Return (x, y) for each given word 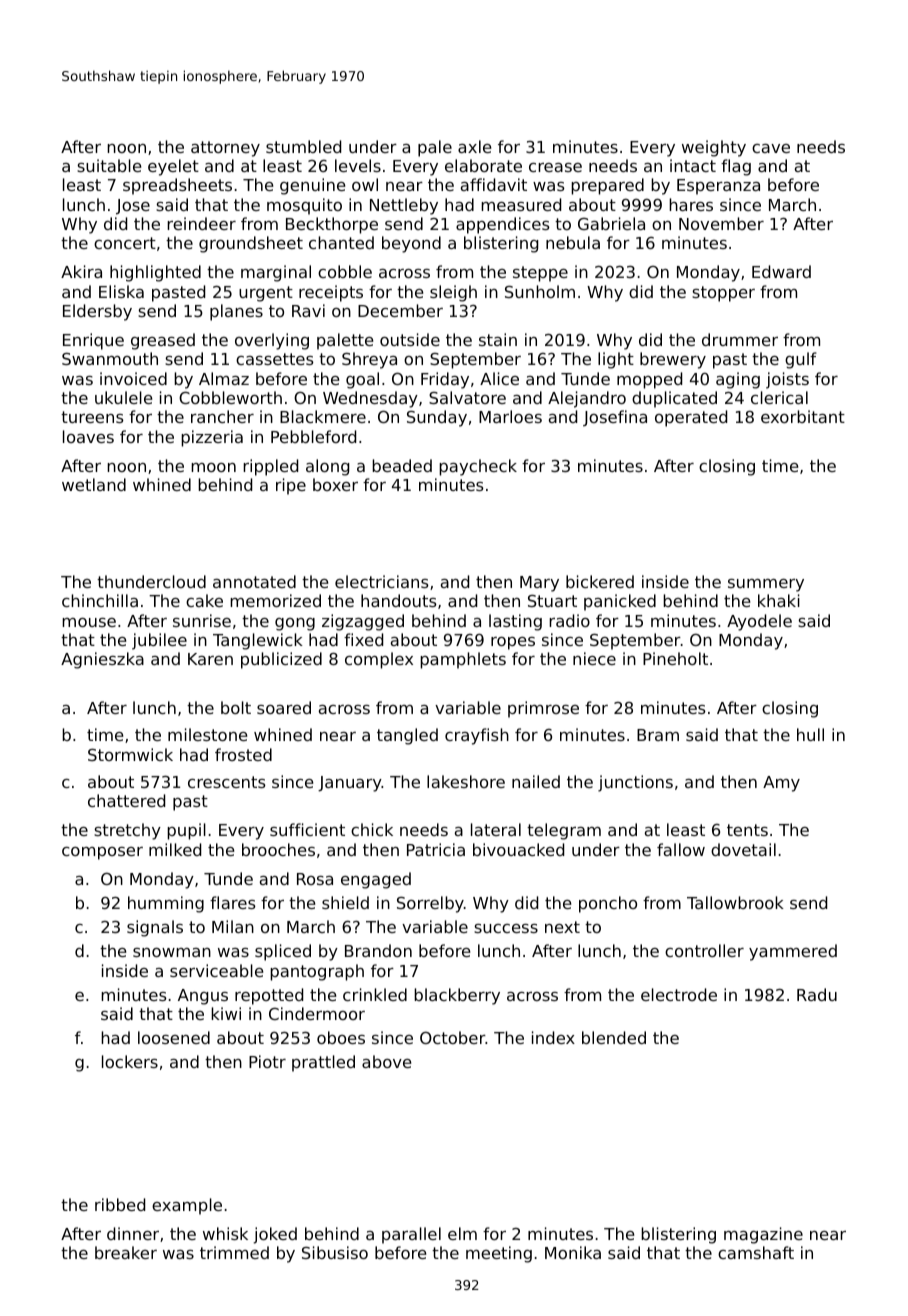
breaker (126, 1252)
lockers (130, 1061)
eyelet (173, 167)
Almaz (224, 378)
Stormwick (130, 754)
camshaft (756, 1252)
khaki (779, 600)
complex (379, 660)
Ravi (308, 310)
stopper (723, 294)
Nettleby (404, 206)
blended (614, 1037)
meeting (499, 1254)
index (553, 1037)
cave (771, 148)
